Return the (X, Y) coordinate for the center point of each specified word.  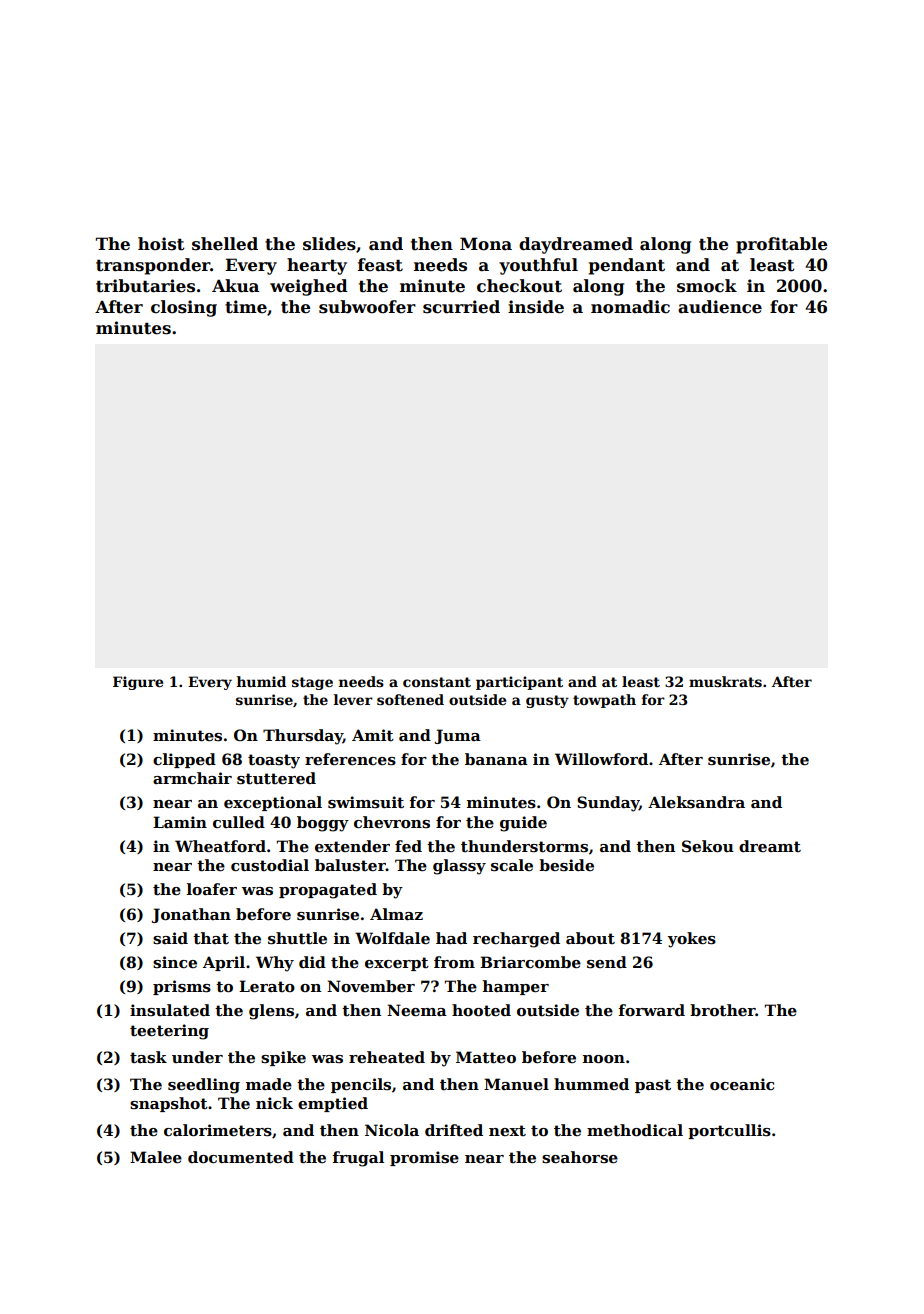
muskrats (725, 681)
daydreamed (576, 245)
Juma (458, 736)
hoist (161, 244)
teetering (169, 1032)
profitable (781, 245)
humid (261, 681)
